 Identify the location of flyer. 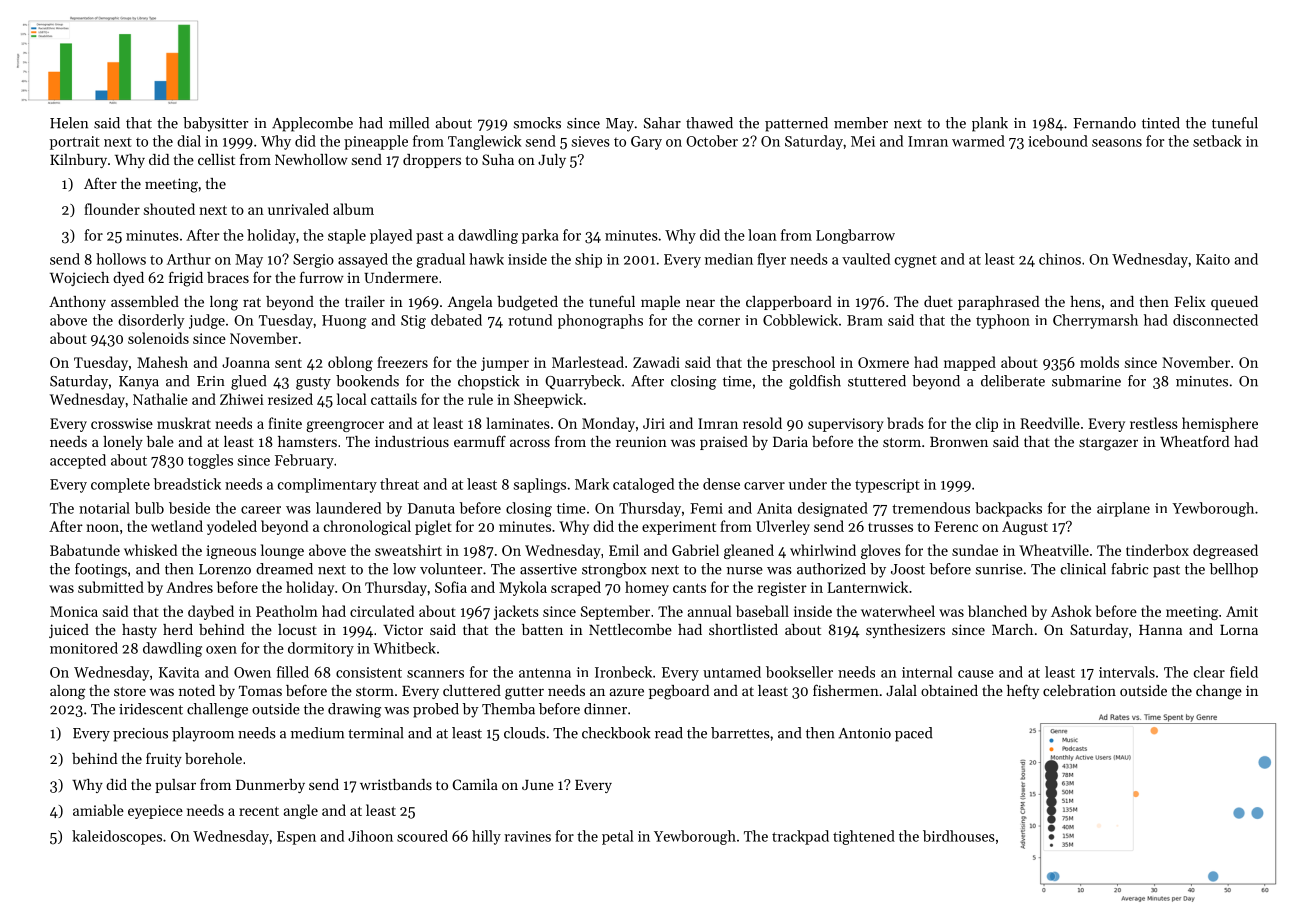
(771, 260).
